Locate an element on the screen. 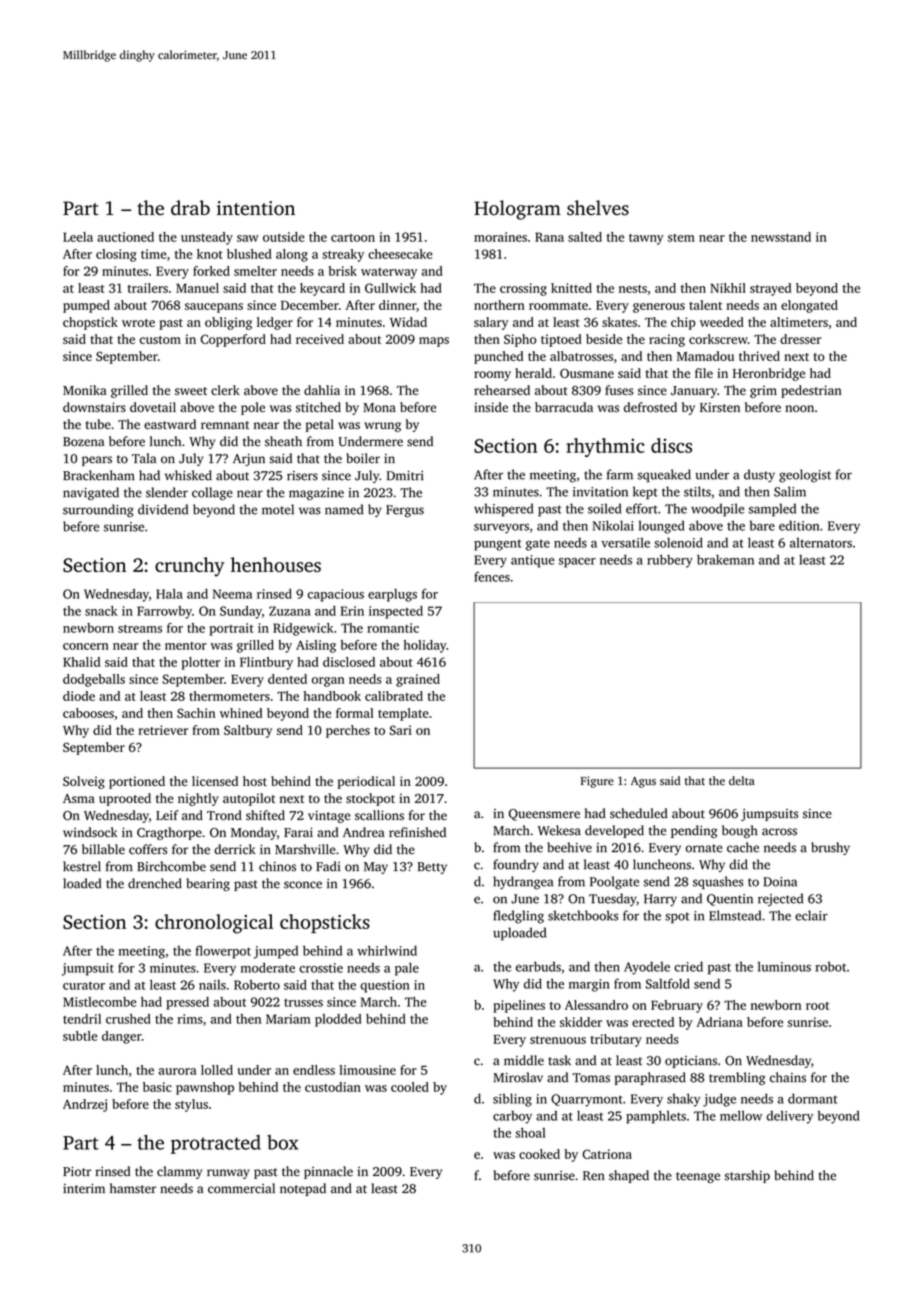 The height and width of the screenshot is (1308, 924). cooled is located at coordinates (410, 1087).
